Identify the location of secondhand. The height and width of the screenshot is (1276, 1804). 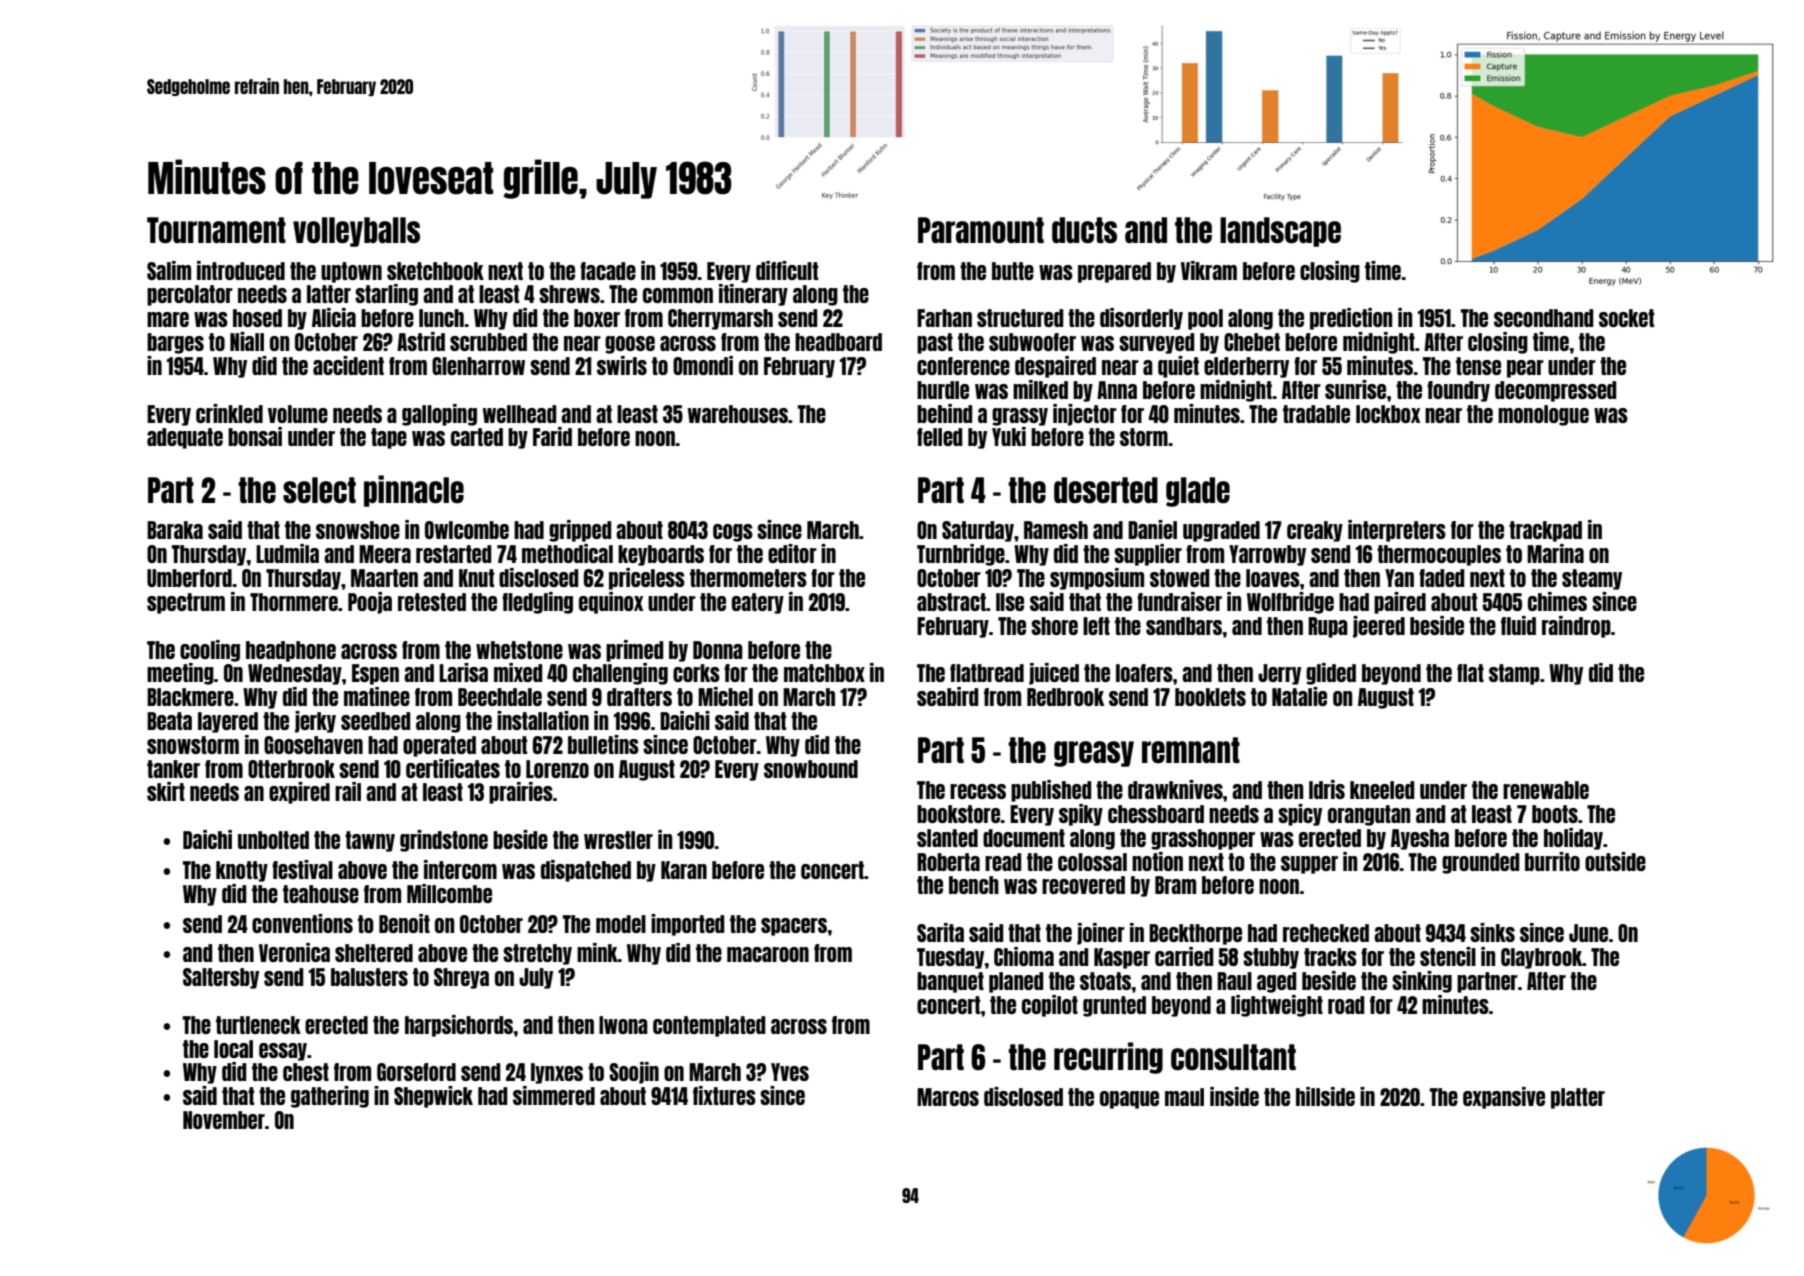
(1544, 318).
